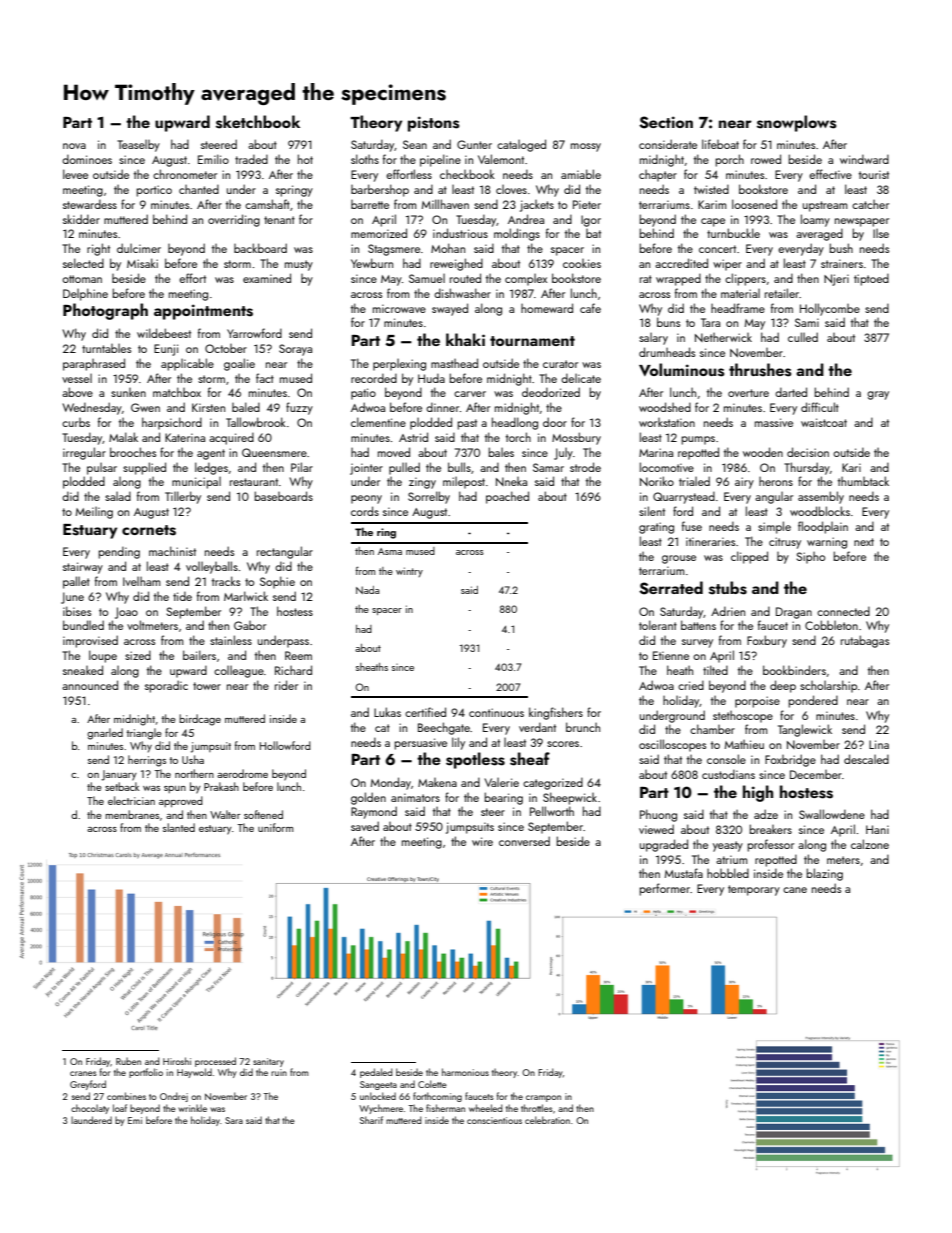 This screenshot has width=952, height=1233. Describe the element at coordinates (482, 841) in the screenshot. I see `wire` at that location.
